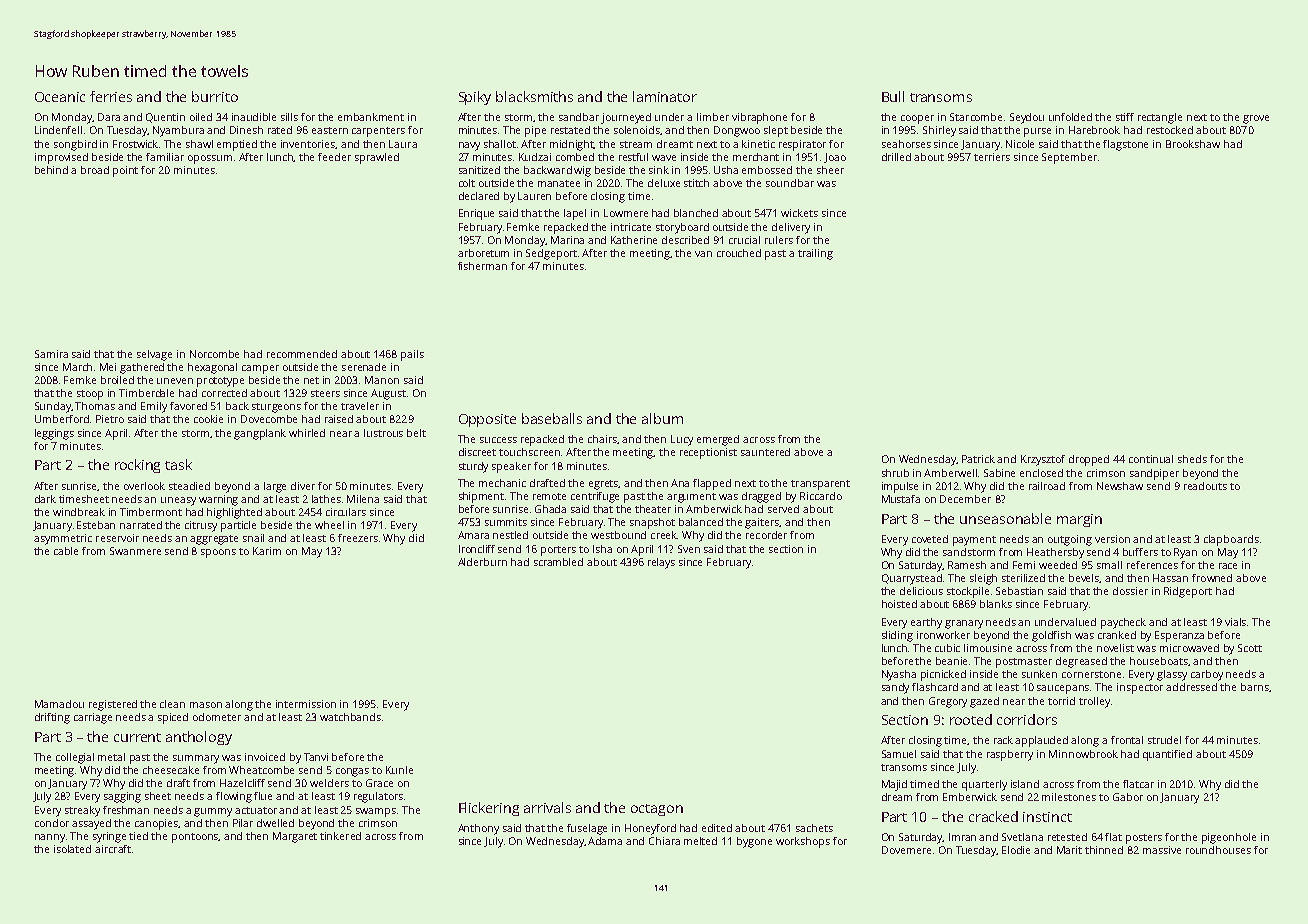 The image size is (1308, 924). What do you see at coordinates (72, 849) in the screenshot?
I see `isolated` at bounding box center [72, 849].
